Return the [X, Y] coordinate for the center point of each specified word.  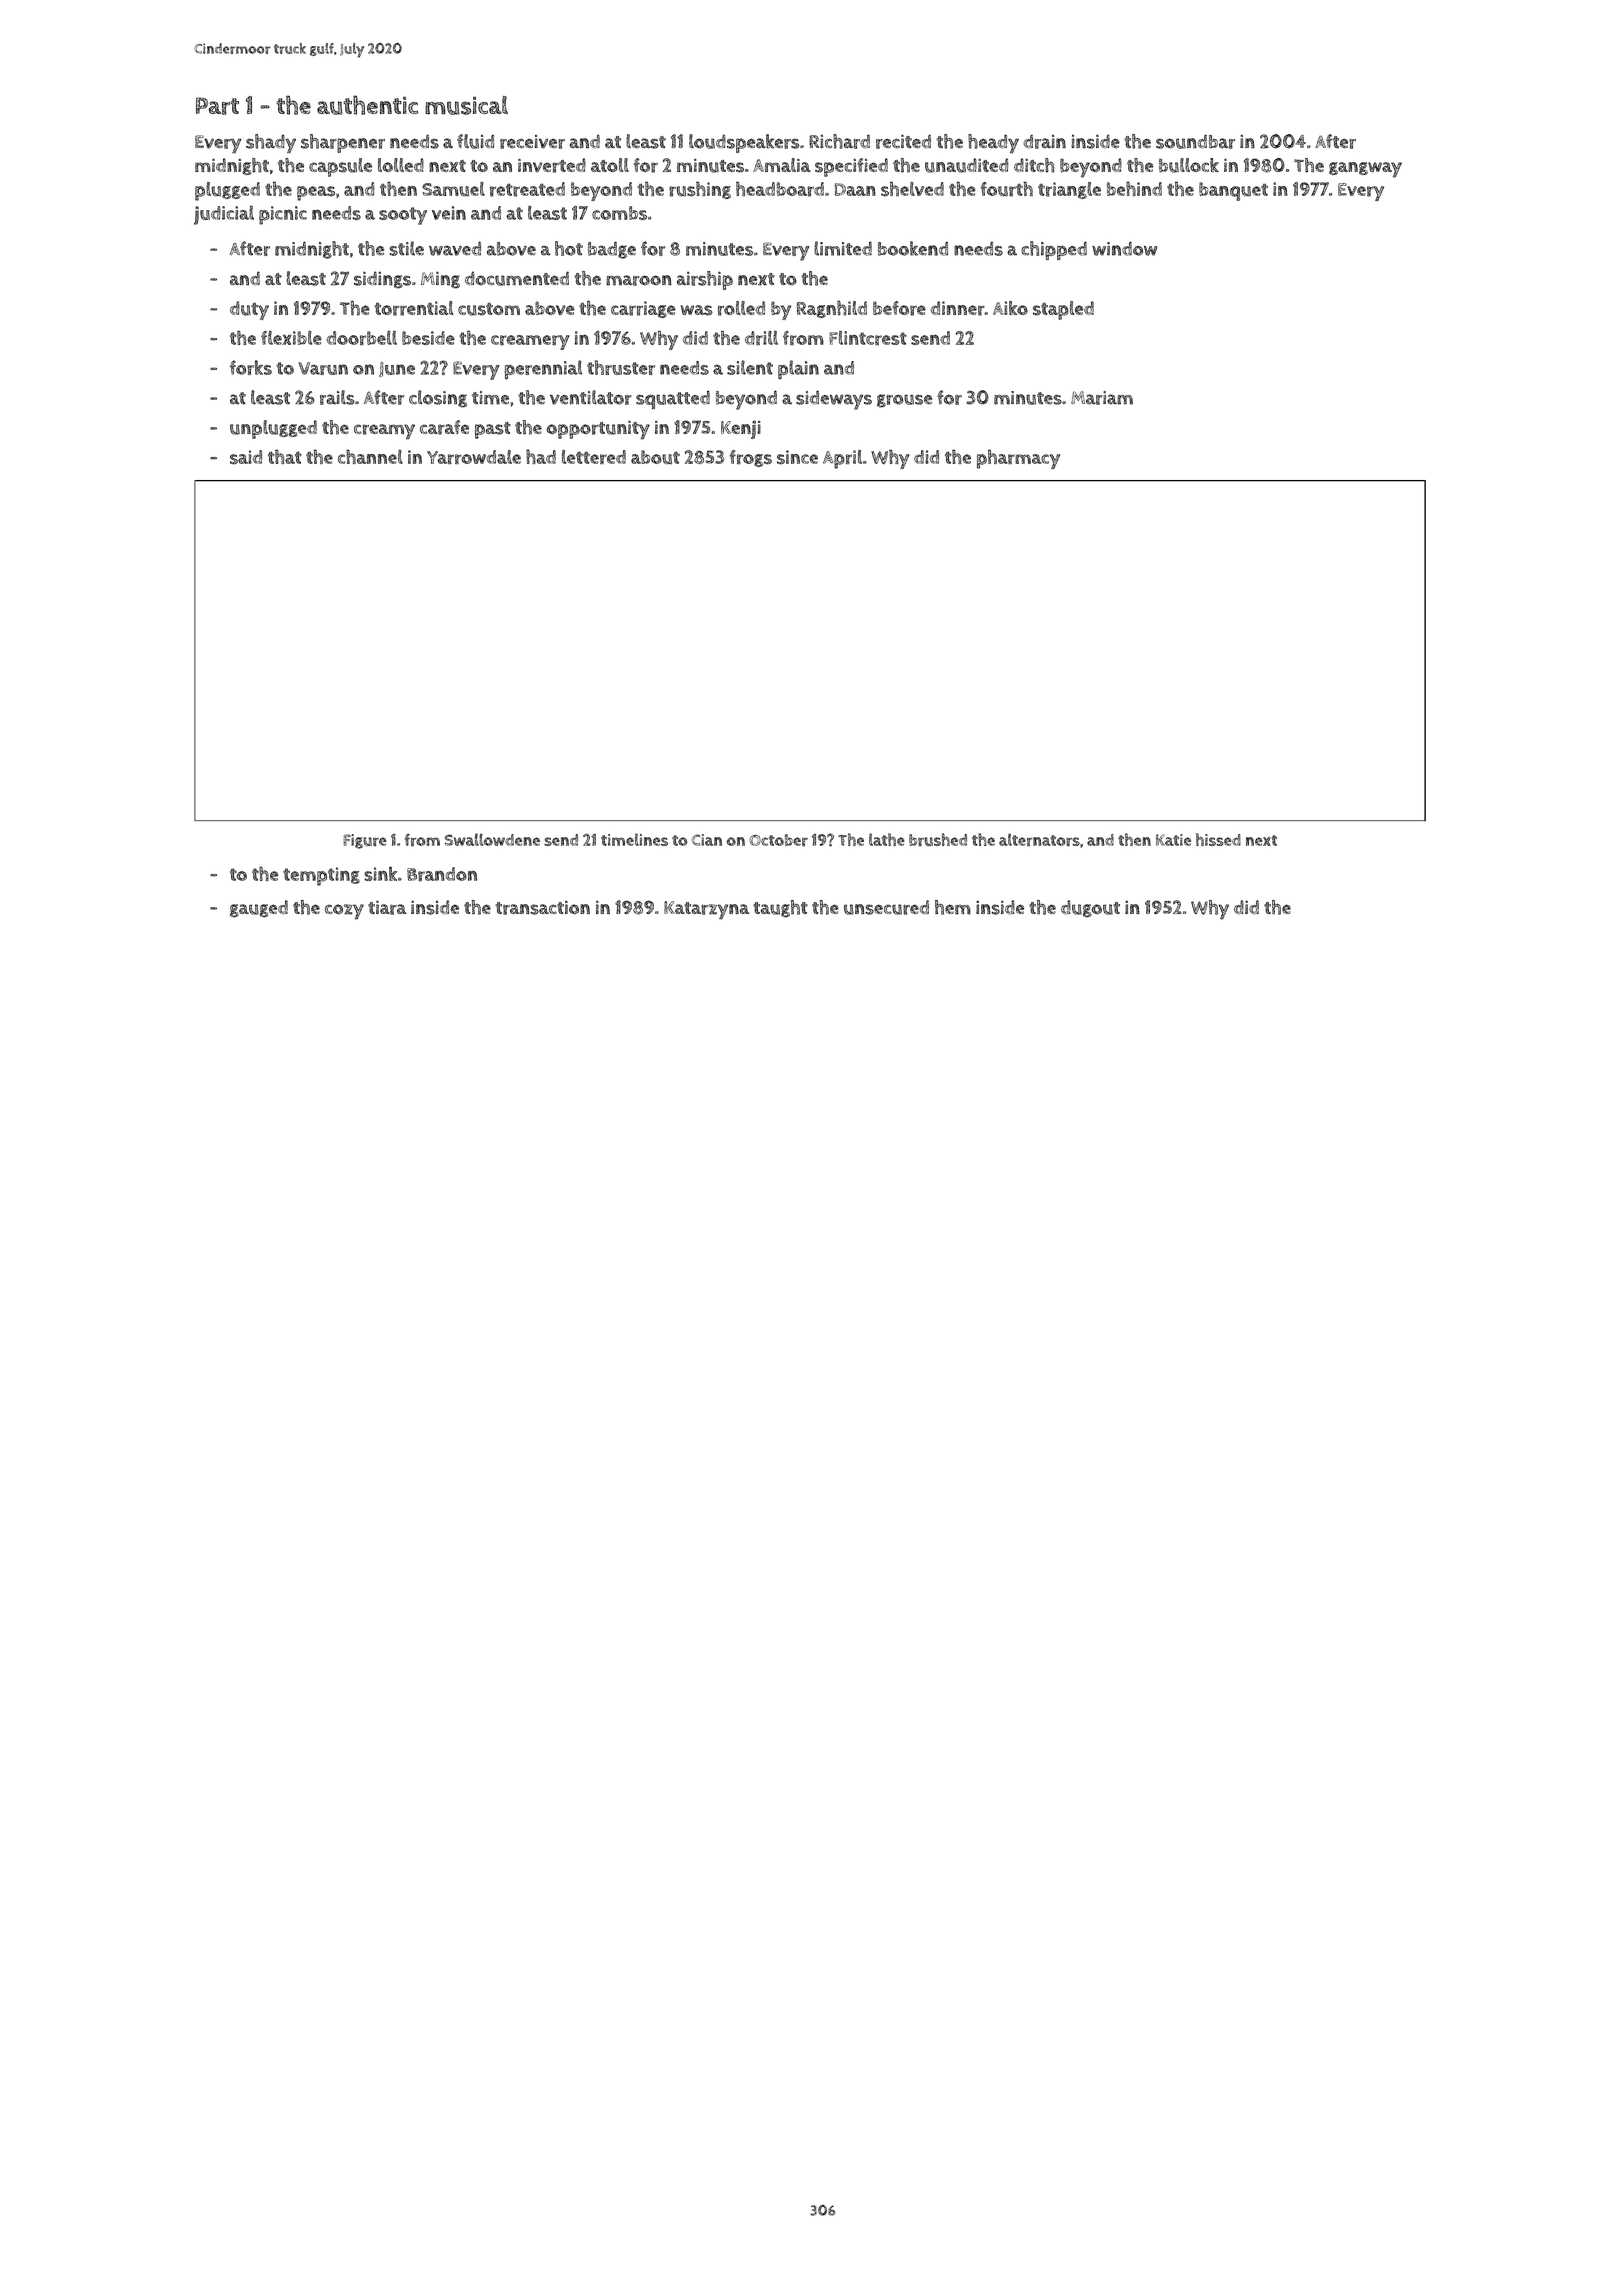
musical [466, 105]
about [655, 457]
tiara [387, 907]
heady [993, 144]
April [842, 459]
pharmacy [1018, 459]
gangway [1365, 170]
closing [438, 399]
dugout [1090, 909]
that [285, 456]
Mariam [1102, 398]
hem [953, 907]
